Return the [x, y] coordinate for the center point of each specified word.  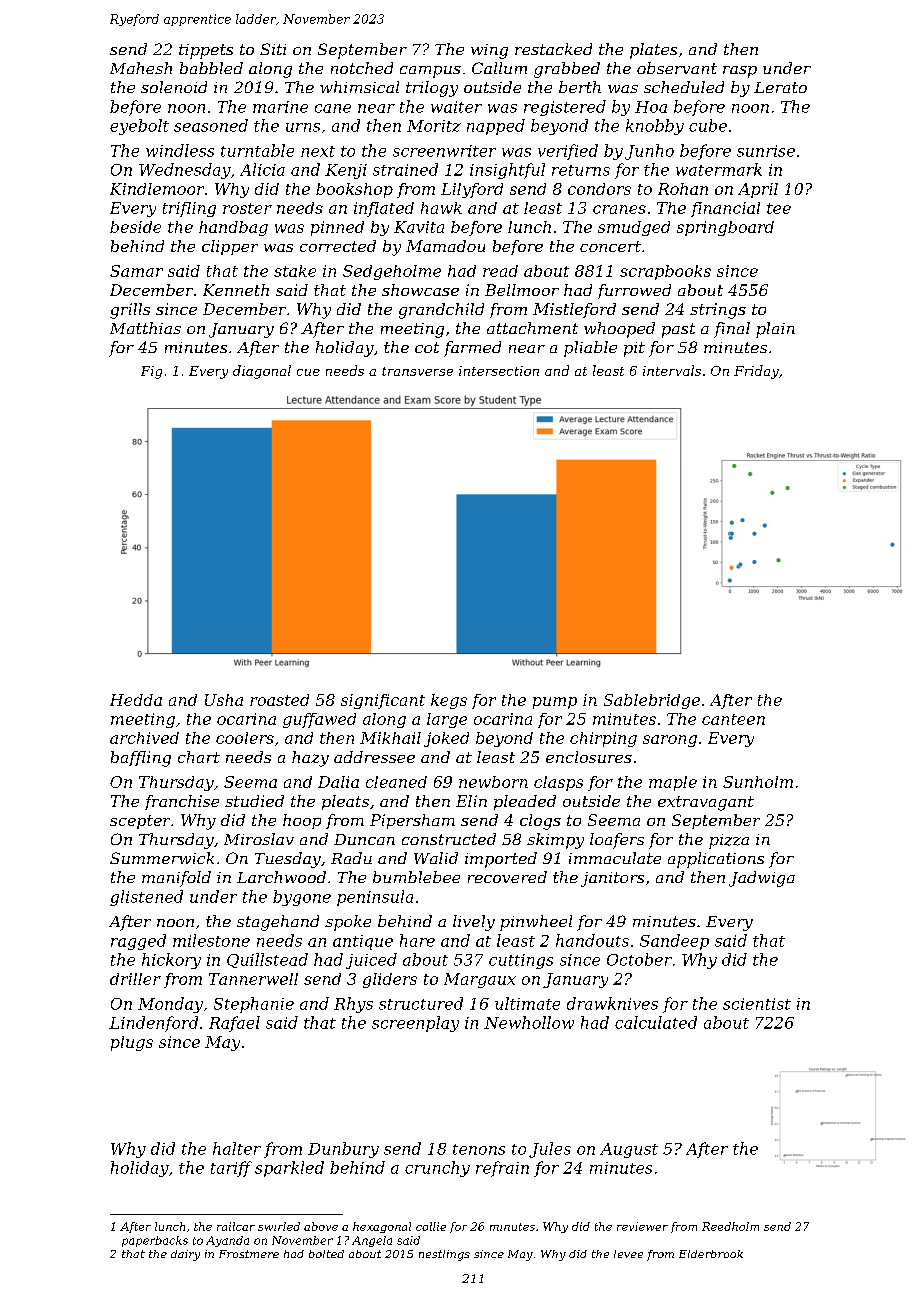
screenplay [415, 1024]
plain [775, 330]
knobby [655, 127]
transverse [417, 371]
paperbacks [155, 1241]
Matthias [145, 328]
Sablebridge [652, 701]
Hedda [136, 700]
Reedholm [730, 1226]
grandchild [441, 311]
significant [383, 701]
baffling [141, 759]
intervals [672, 370]
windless [180, 150]
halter [237, 1148]
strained [405, 169]
